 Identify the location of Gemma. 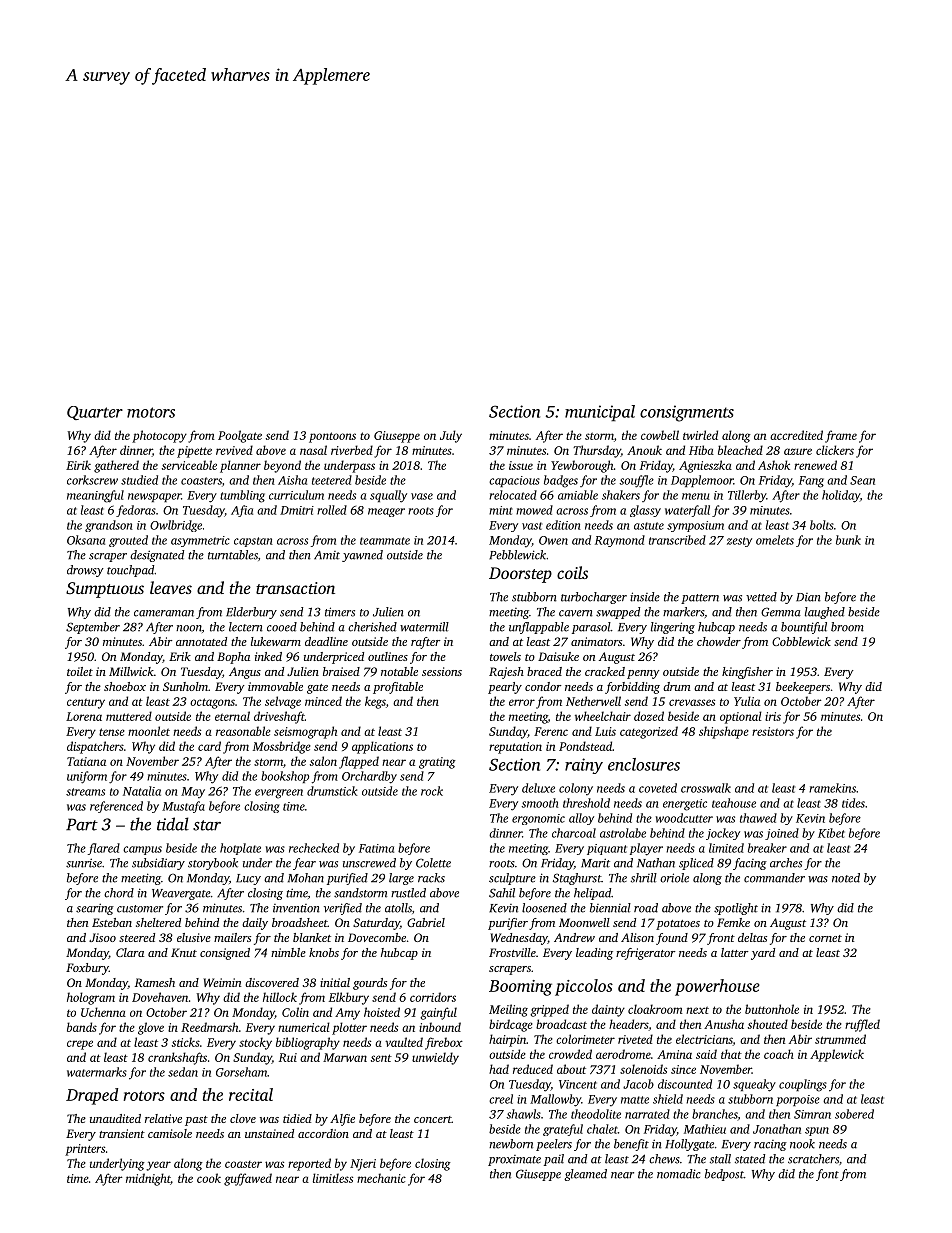
(781, 612).
